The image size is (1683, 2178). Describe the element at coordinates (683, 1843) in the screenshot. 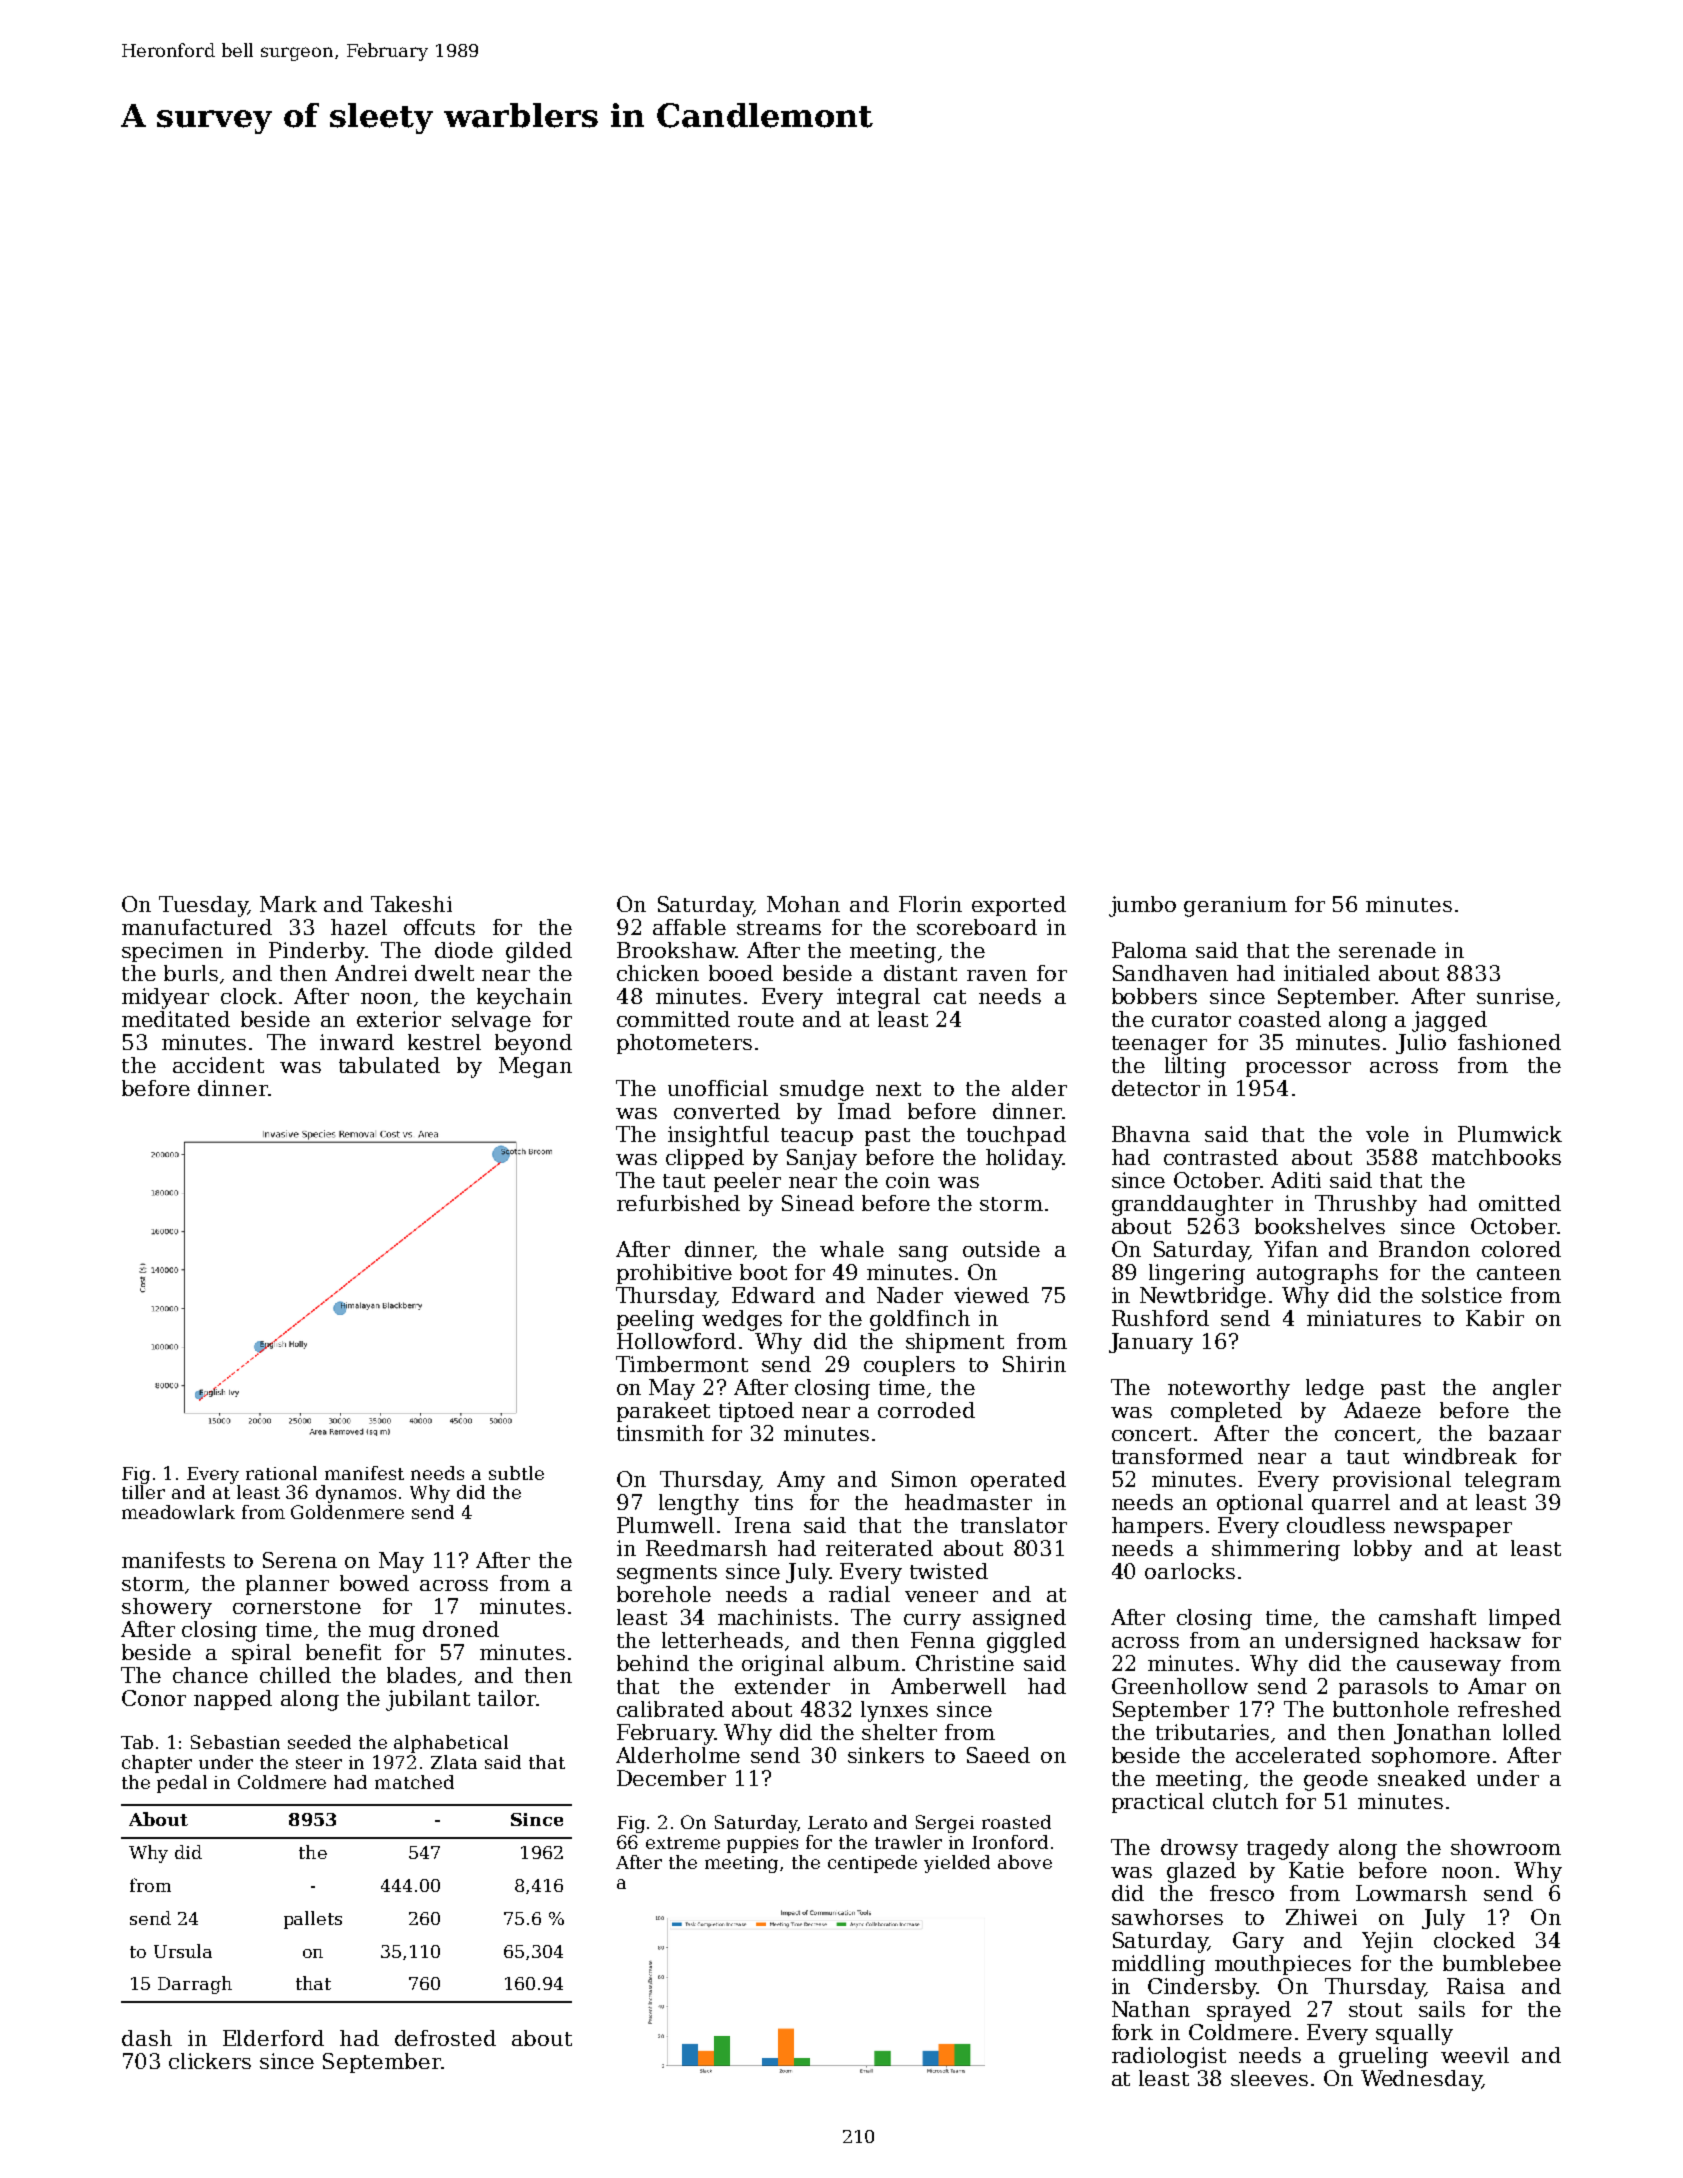

I see `extreme` at that location.
